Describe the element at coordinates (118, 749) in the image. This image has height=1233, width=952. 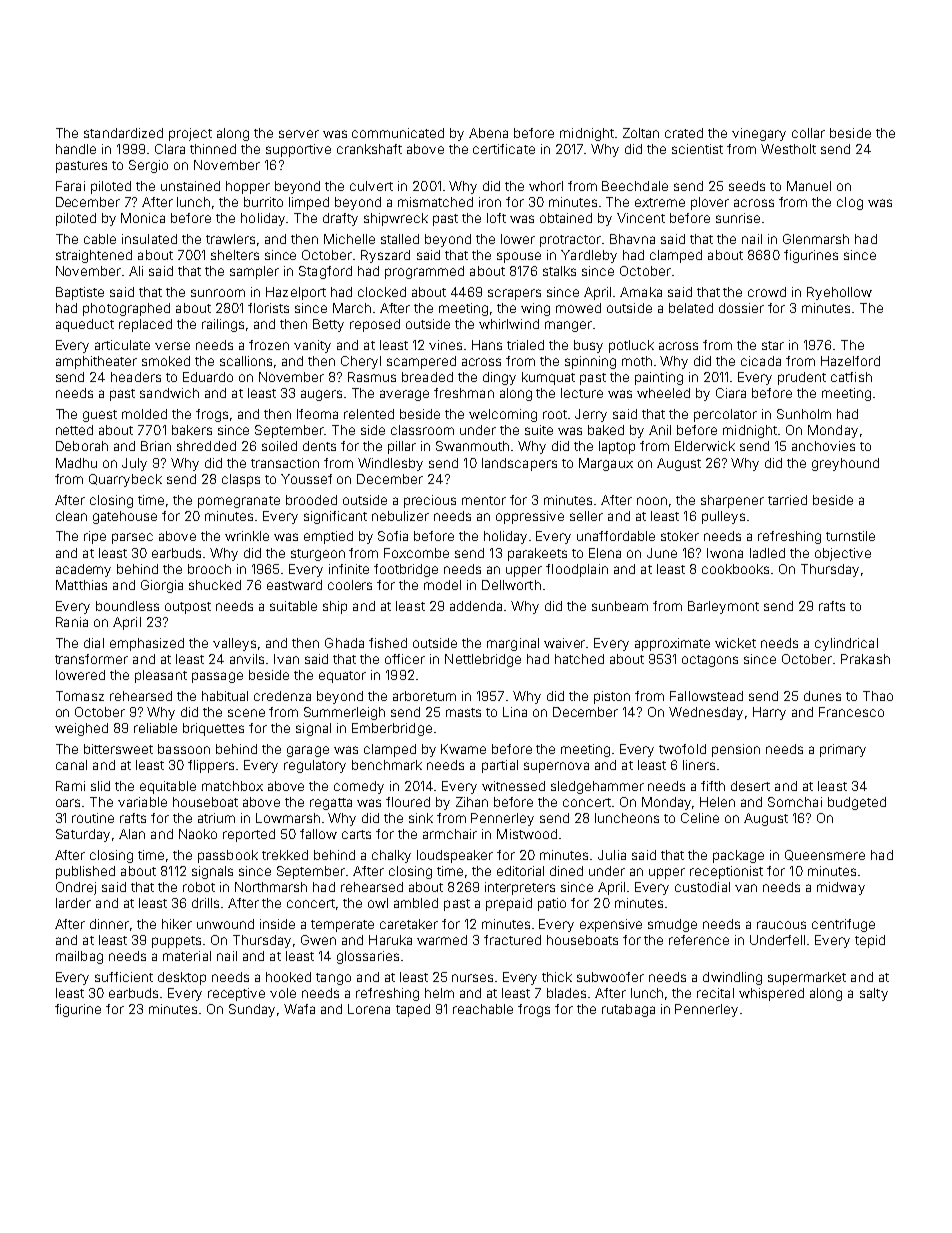
I see `bittersweet` at that location.
